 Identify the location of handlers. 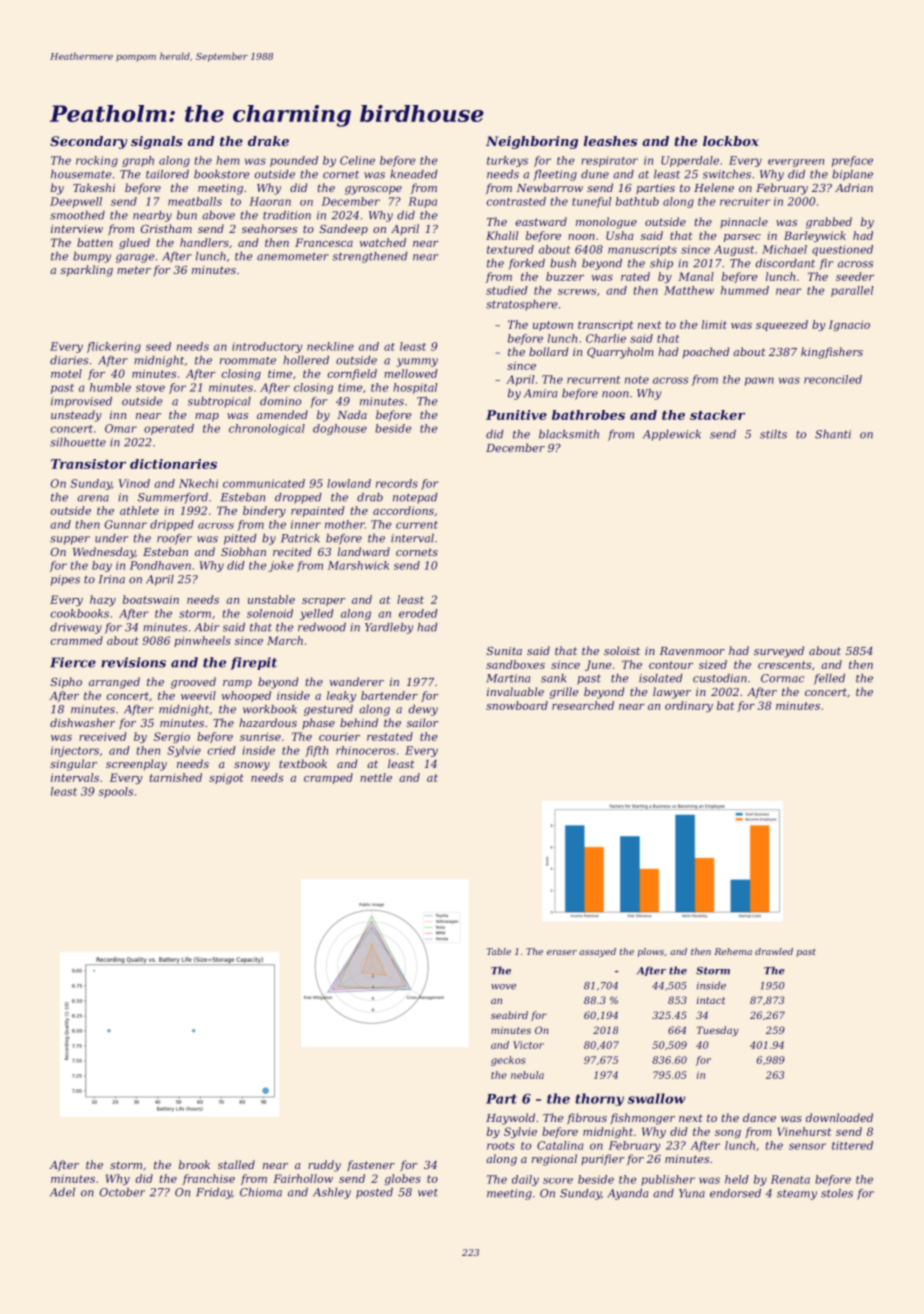
(204, 242).
